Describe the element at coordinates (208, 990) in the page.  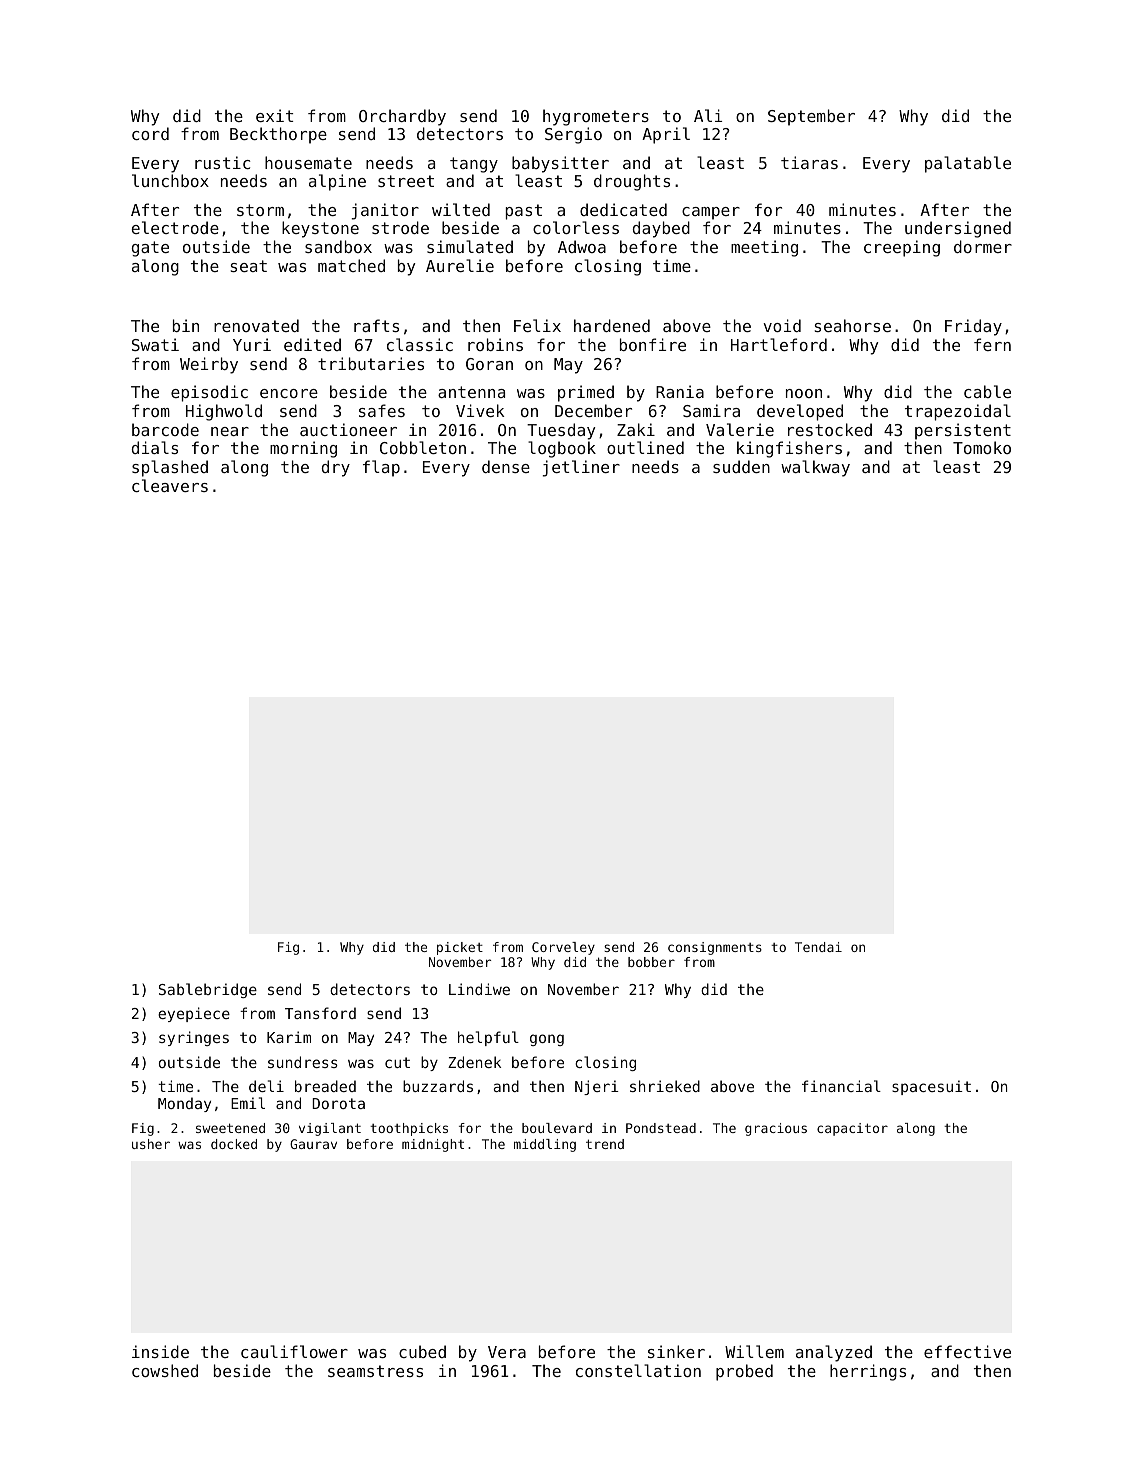
I see `Sablebridge` at that location.
